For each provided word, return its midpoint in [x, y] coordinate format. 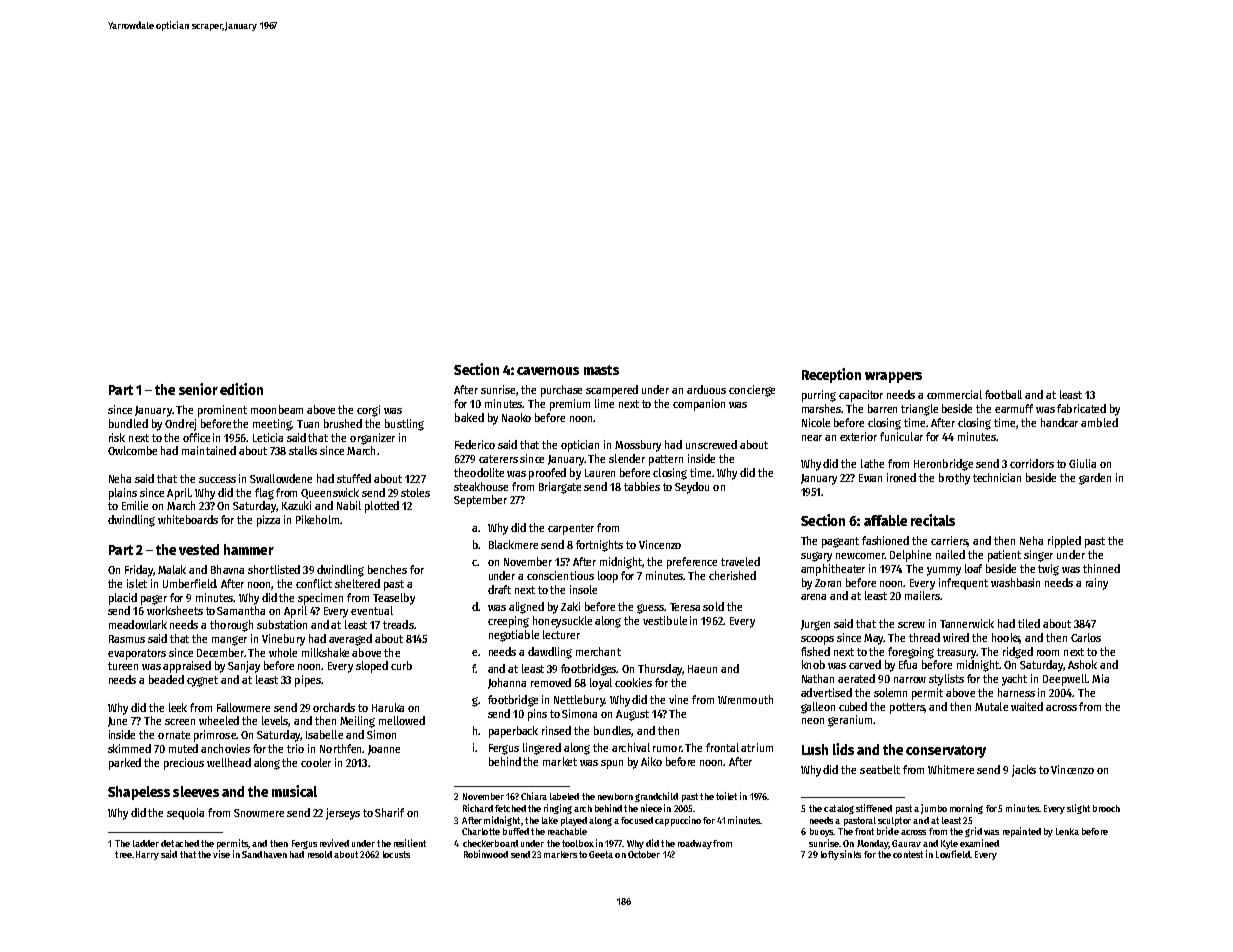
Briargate [560, 488]
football [1003, 394]
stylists [946, 680]
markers [560, 854]
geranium [850, 721]
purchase [561, 391]
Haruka [388, 707]
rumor [667, 749]
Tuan [308, 424]
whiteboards [188, 519]
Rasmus [127, 639]
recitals [933, 520]
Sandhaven [264, 854]
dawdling [550, 653]
